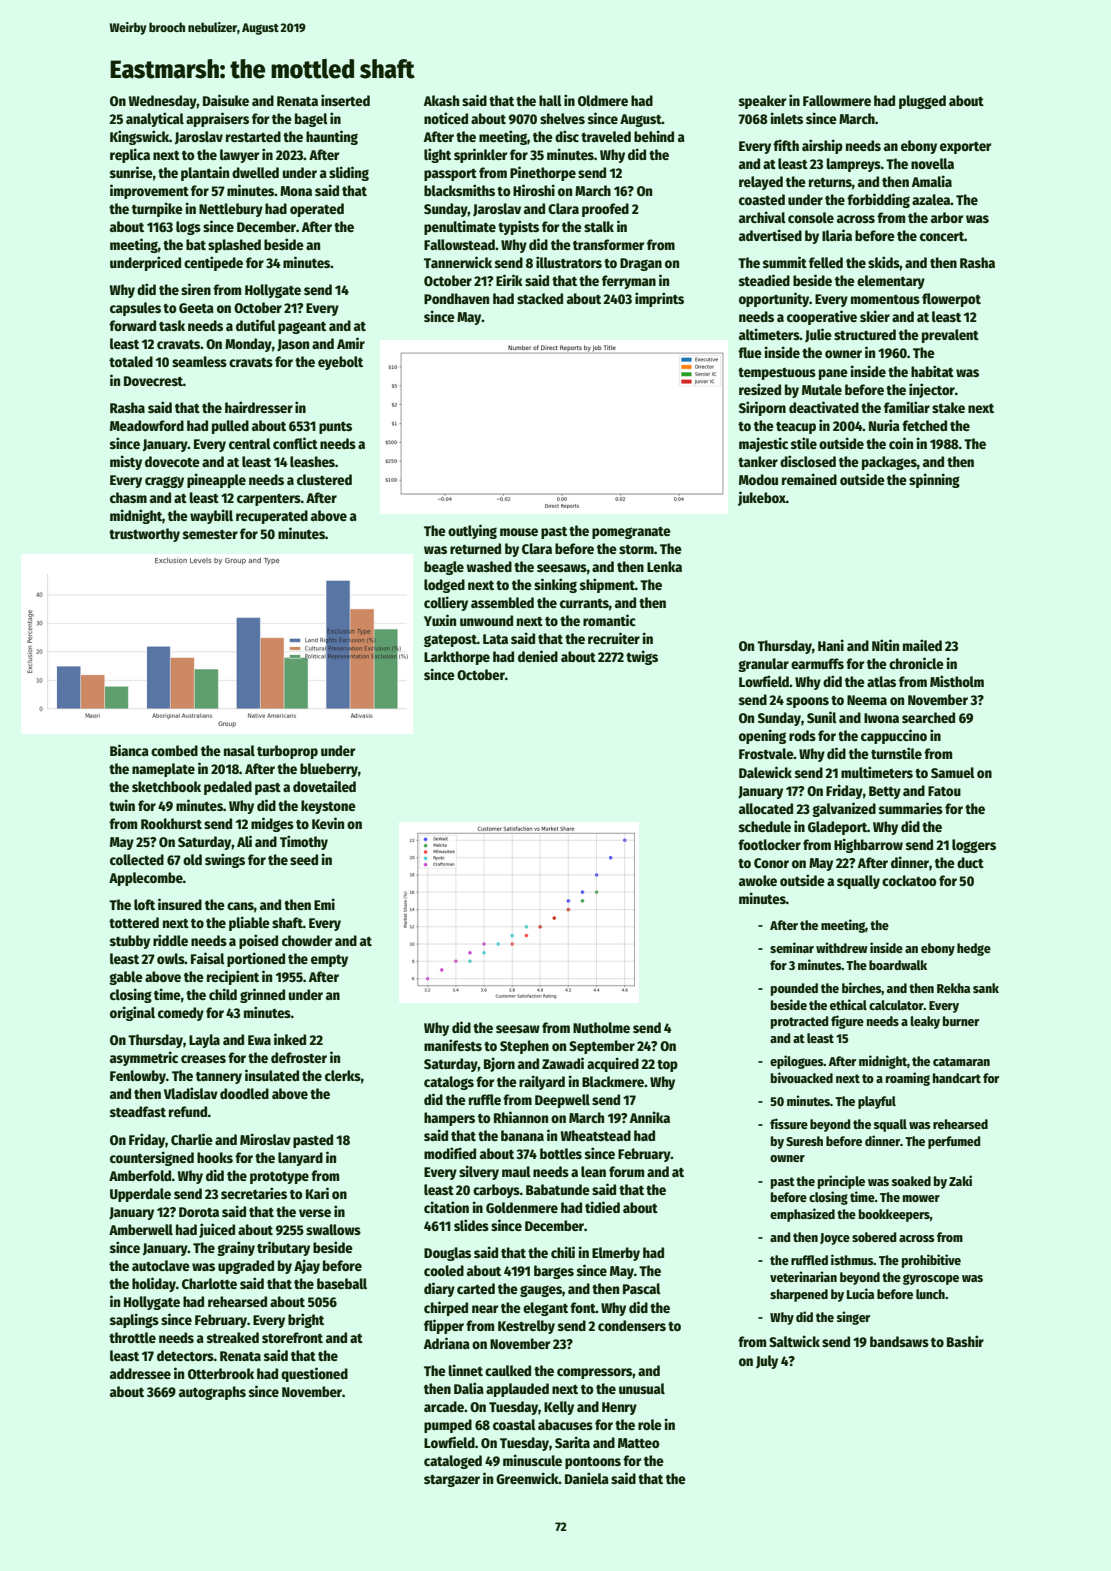 Image resolution: width=1111 pixels, height=1571 pixels. I want to click on empty, so click(329, 961).
